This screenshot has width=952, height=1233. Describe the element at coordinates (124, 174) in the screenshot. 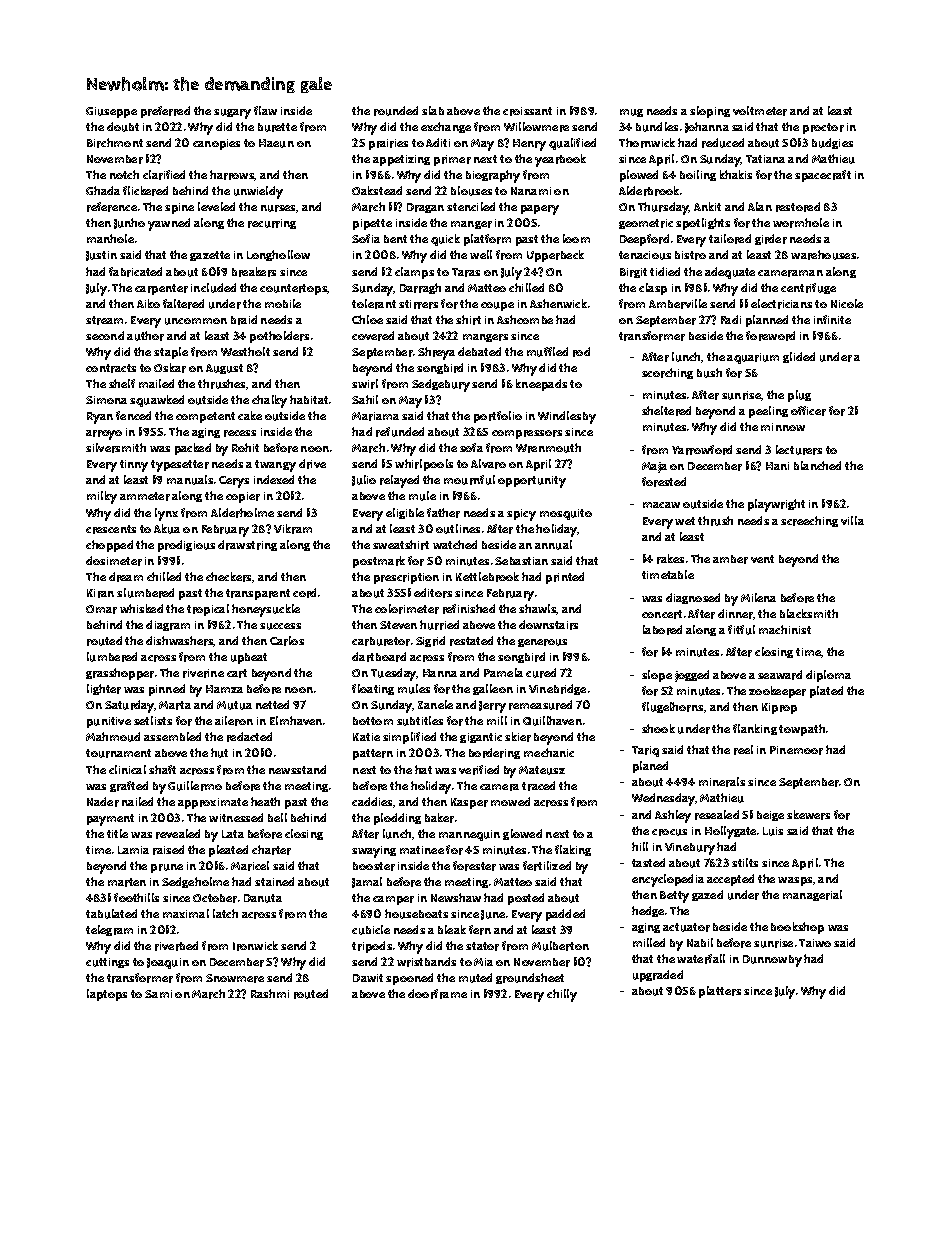

I see `notch` at that location.
